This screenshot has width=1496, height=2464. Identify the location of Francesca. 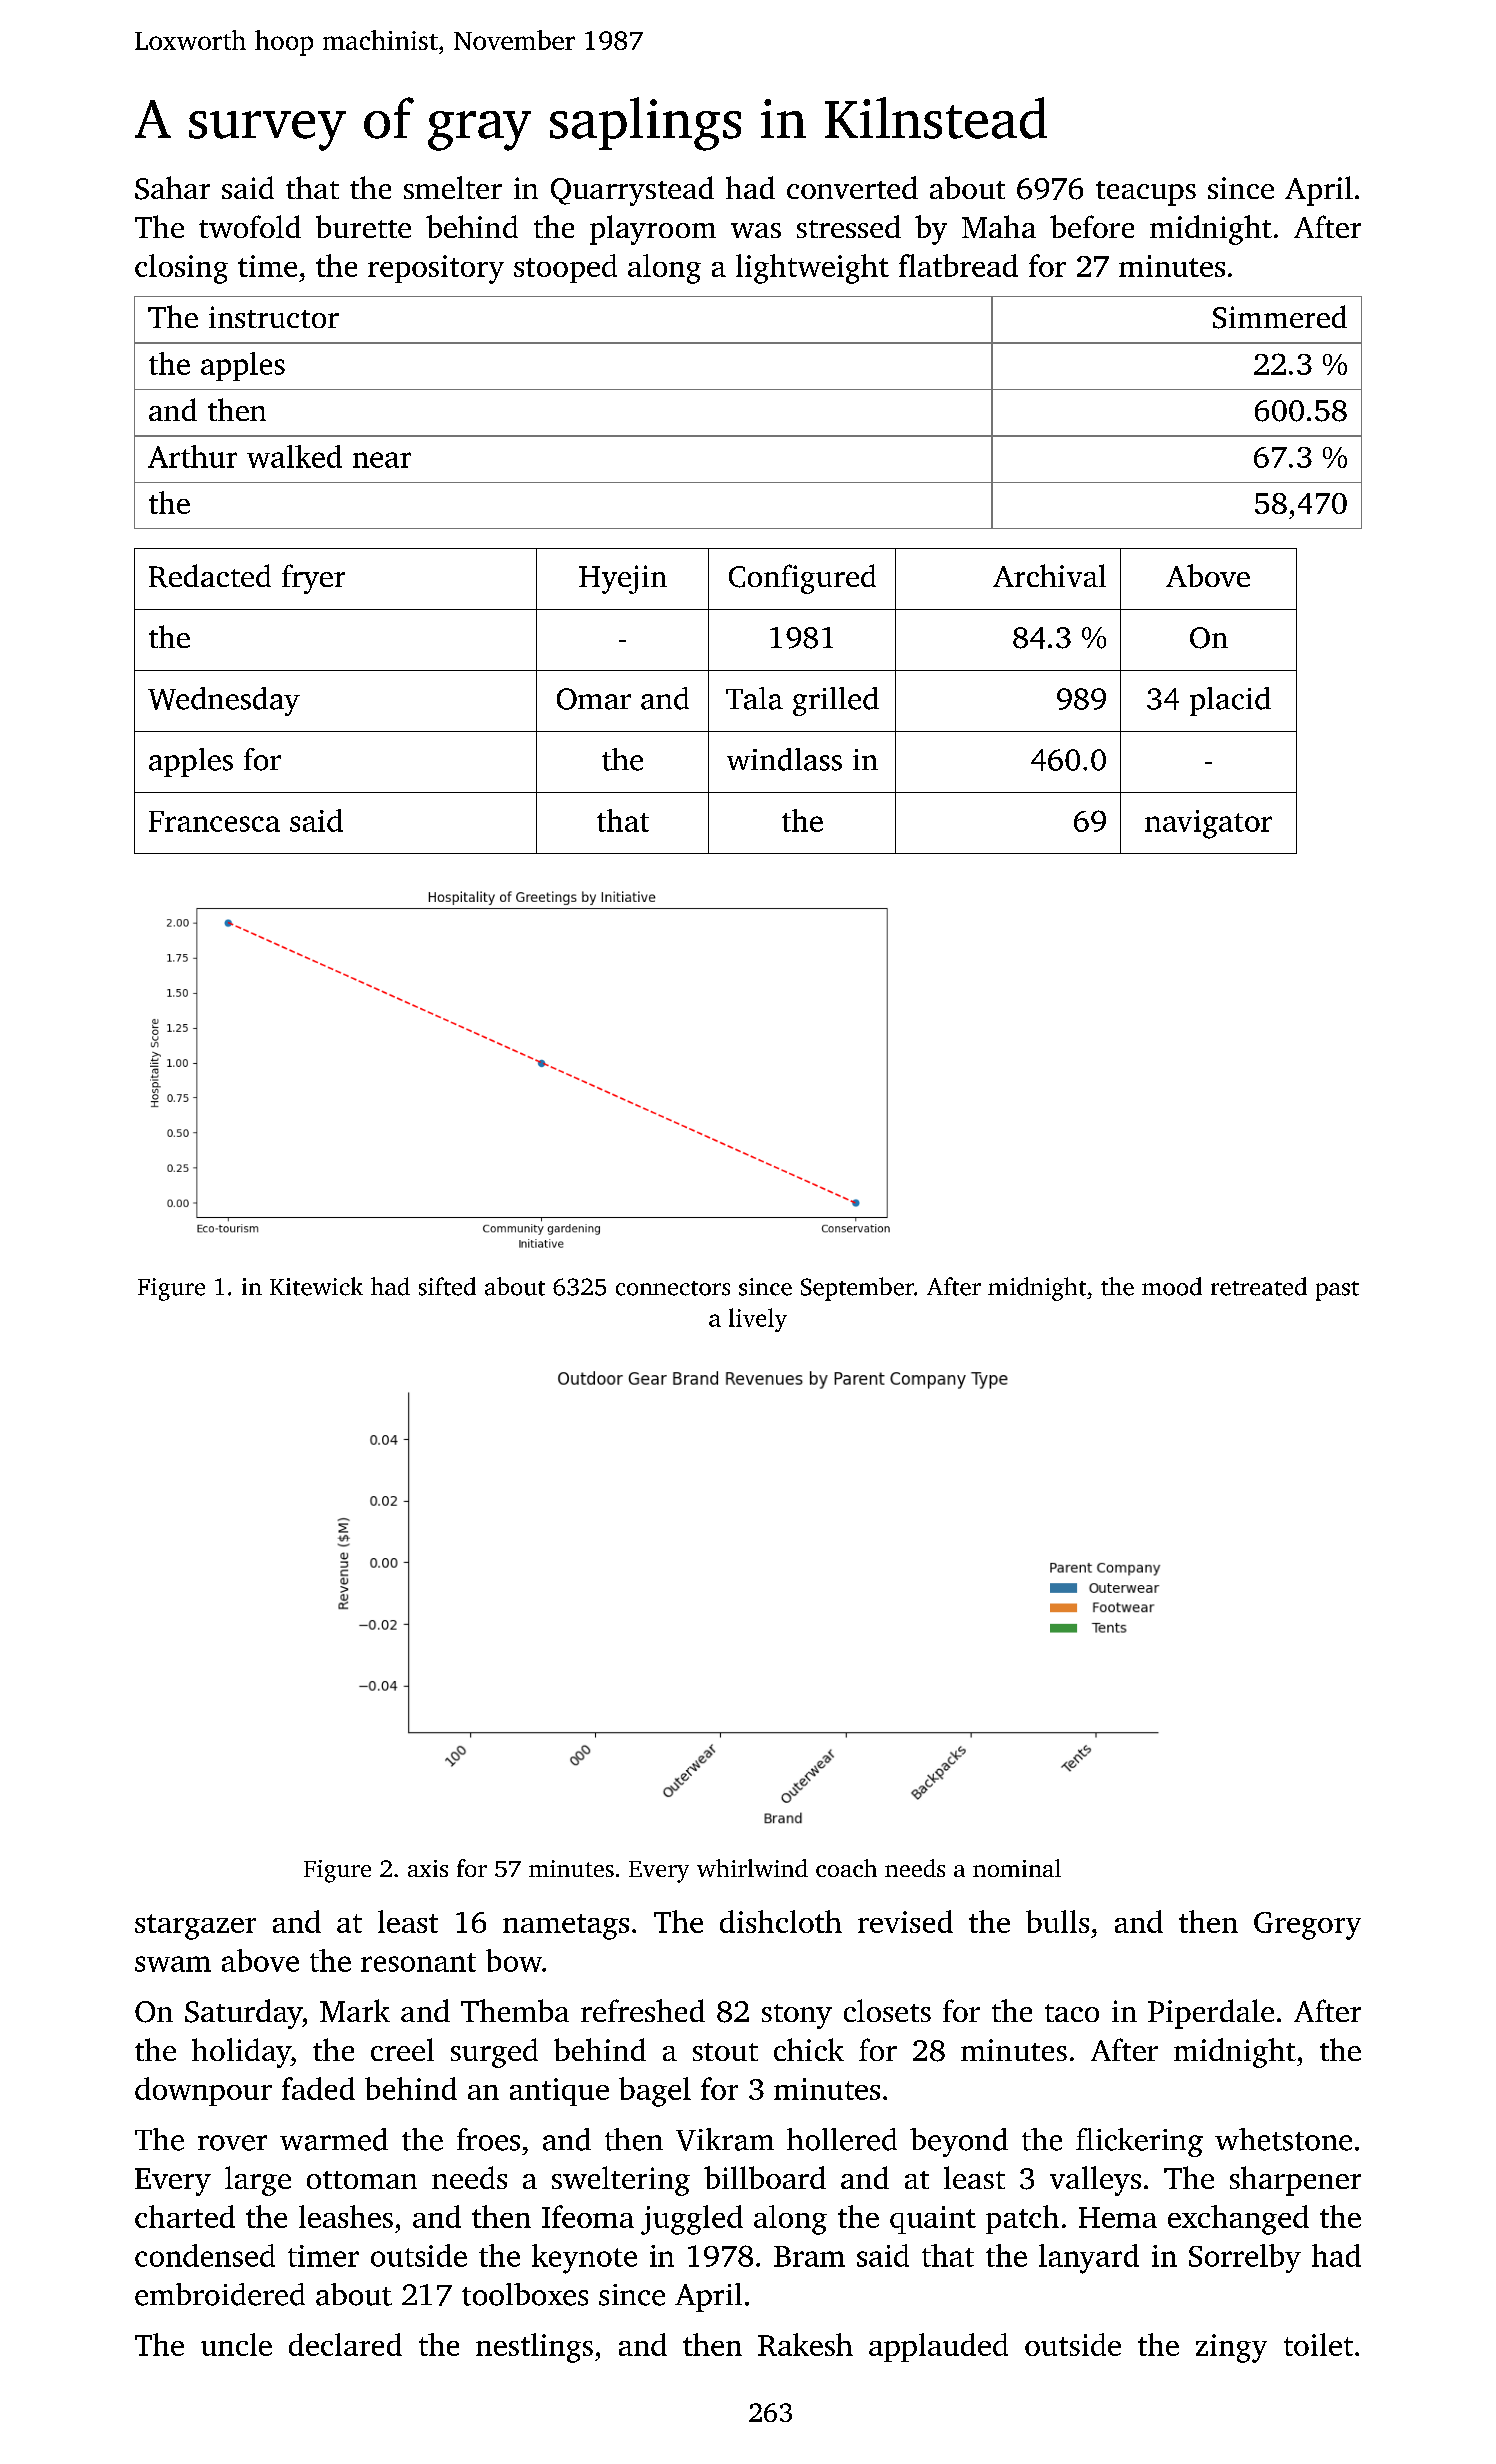
(214, 821).
